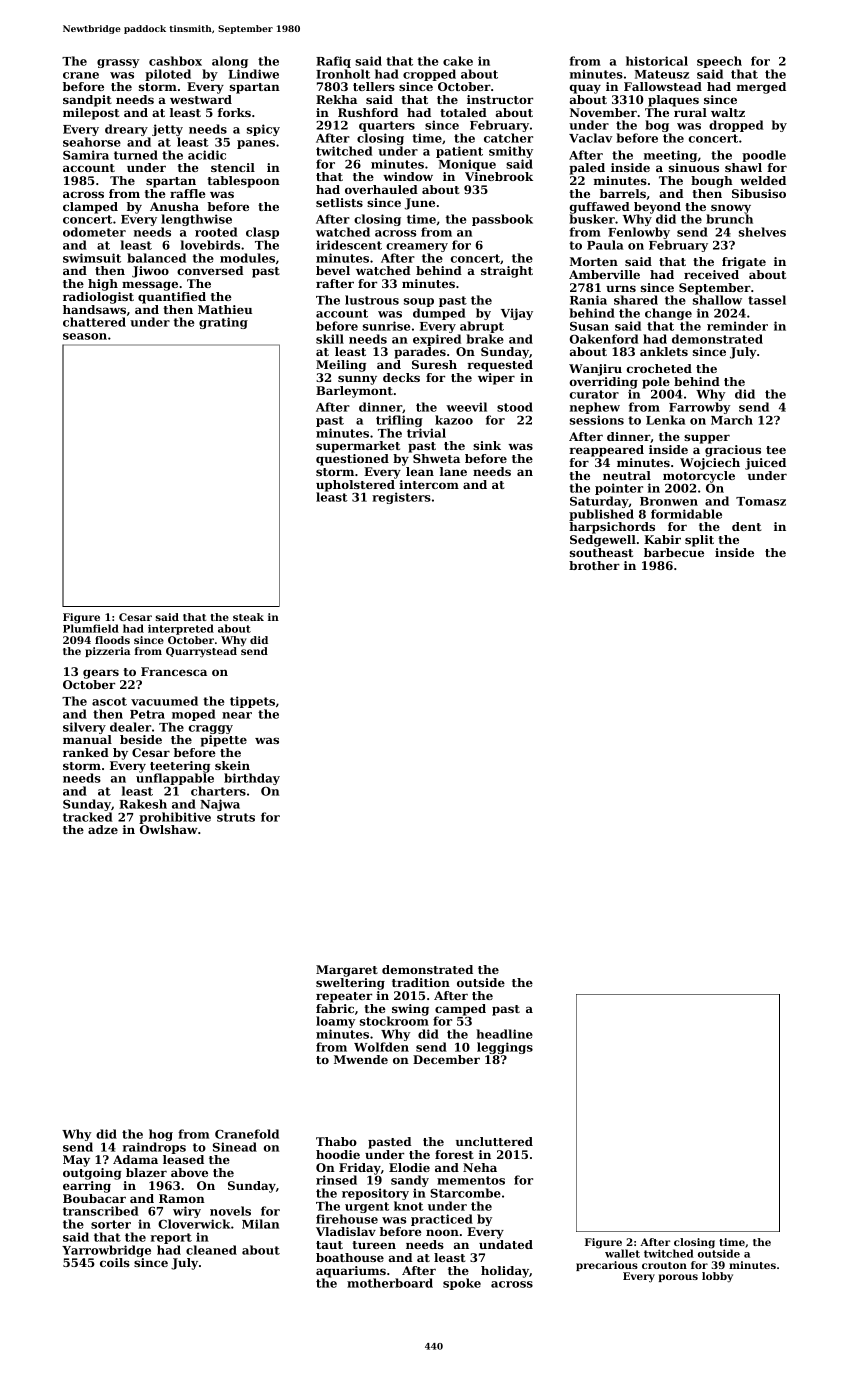 This document has width=849, height=1400. Describe the element at coordinates (505, 1034) in the document. I see `headline` at that location.
